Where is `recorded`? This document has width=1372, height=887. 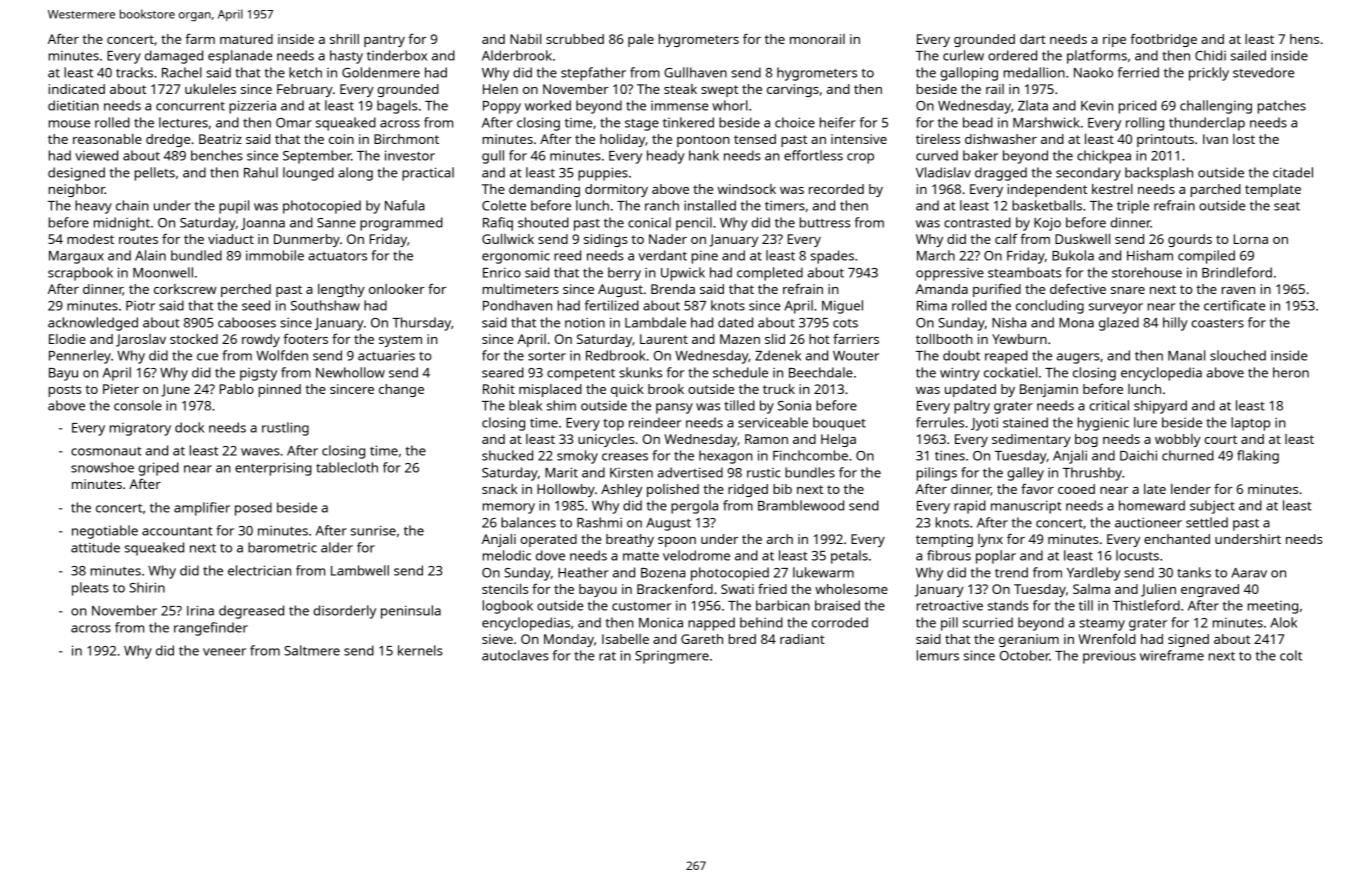 recorded is located at coordinates (836, 189).
